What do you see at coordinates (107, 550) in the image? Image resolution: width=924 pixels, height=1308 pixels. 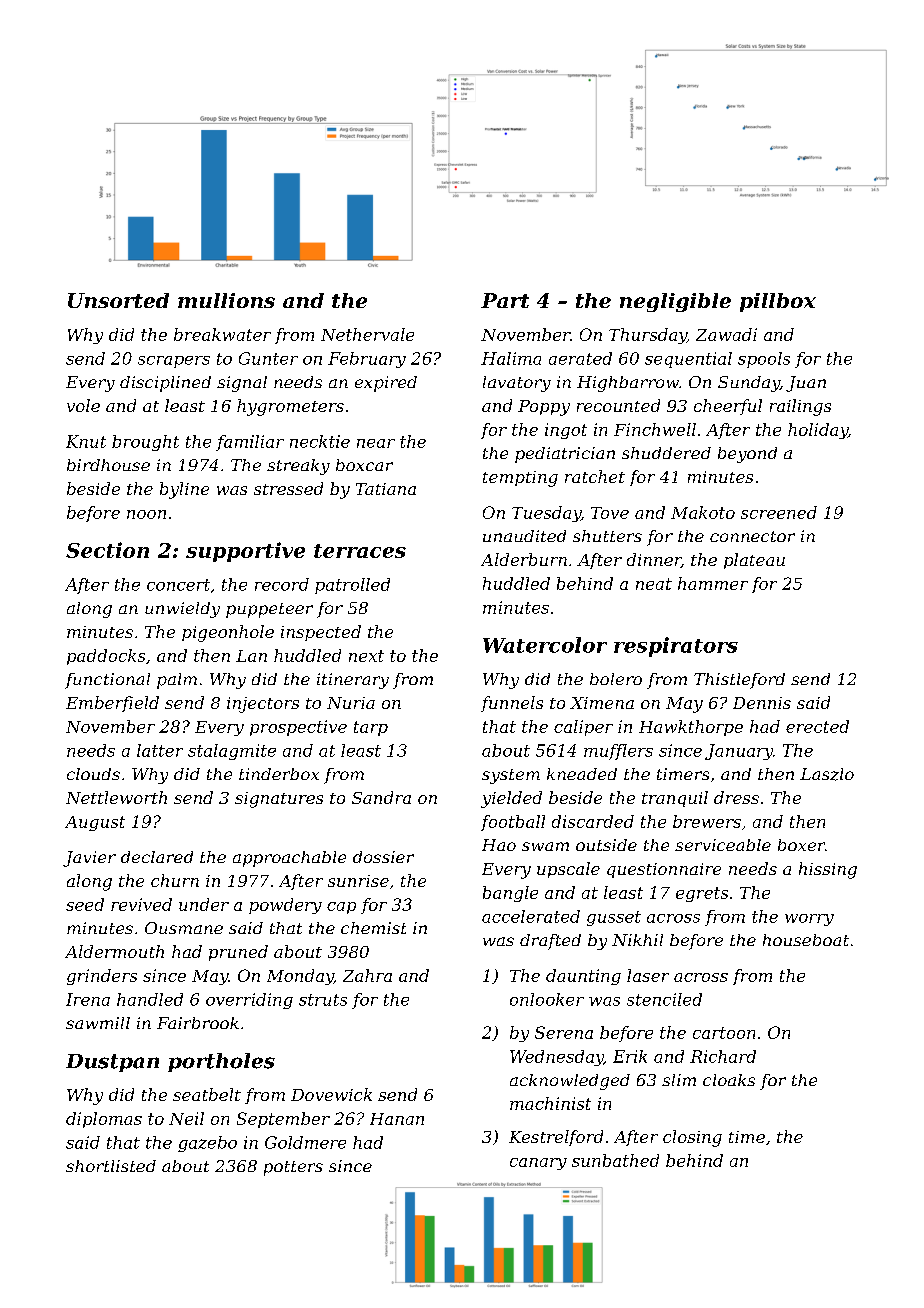 I see `Section` at bounding box center [107, 550].
